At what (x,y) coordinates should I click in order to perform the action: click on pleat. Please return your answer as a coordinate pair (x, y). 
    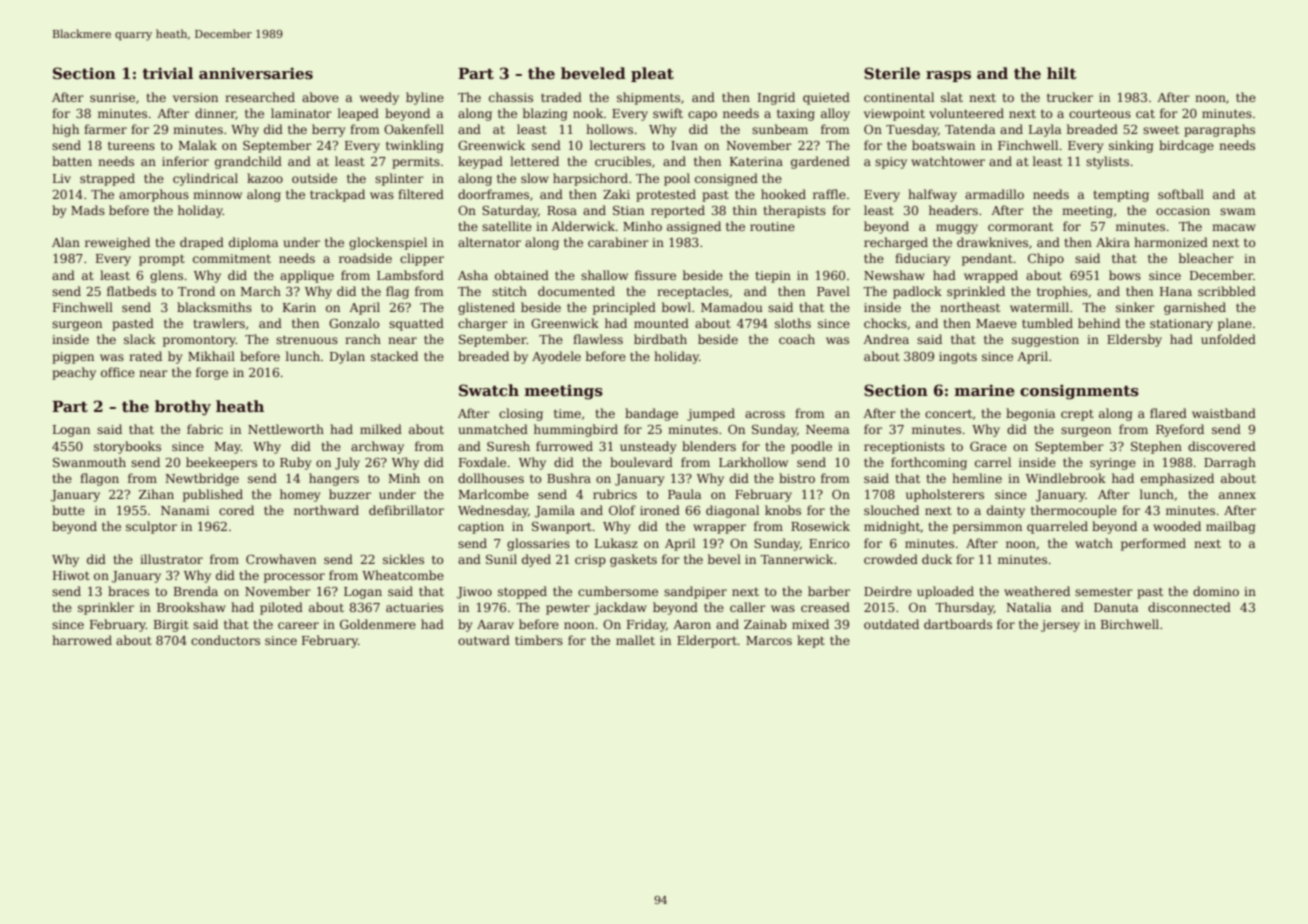
    Looking at the image, I should click on (652, 74).
